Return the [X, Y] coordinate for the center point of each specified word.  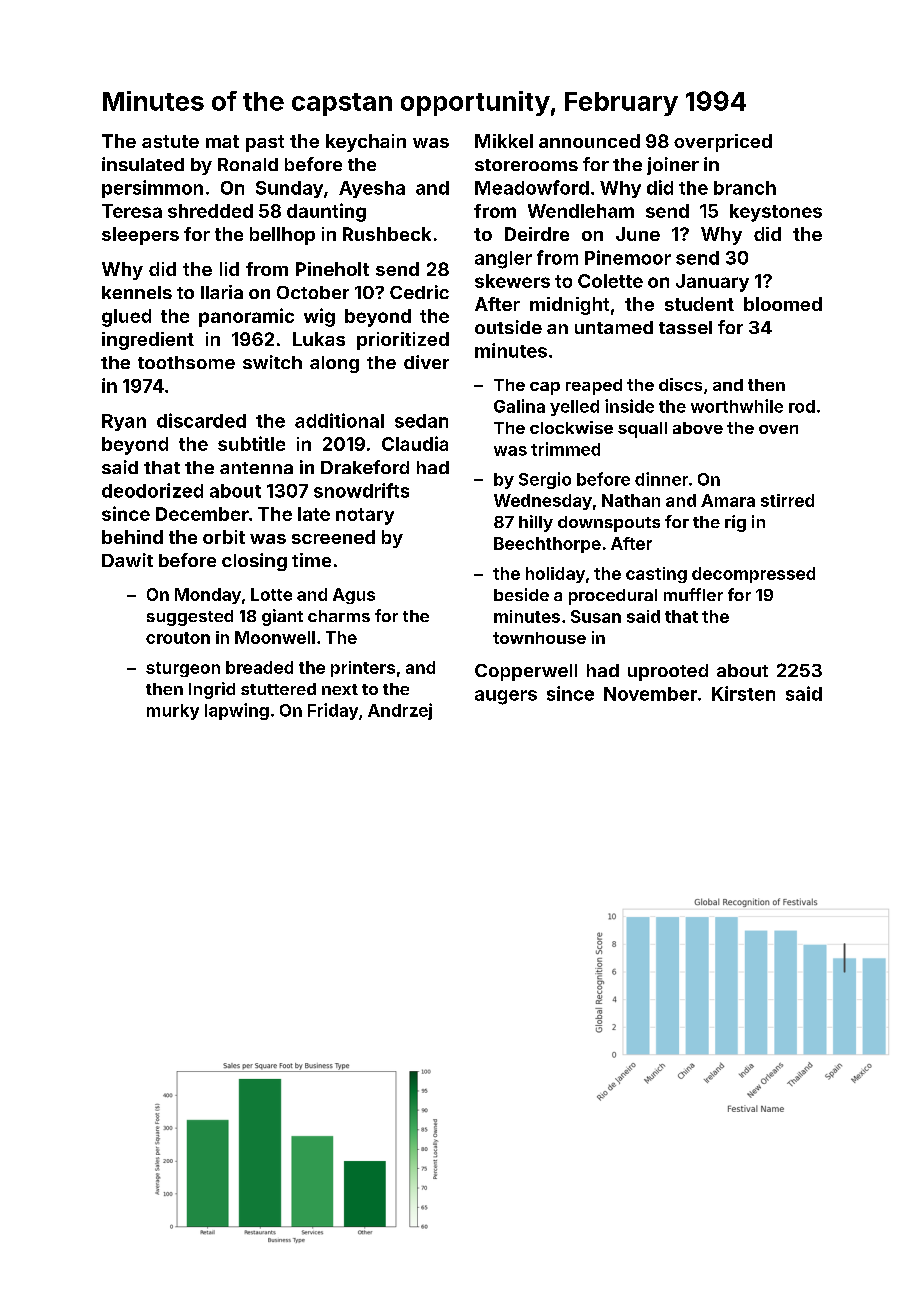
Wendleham [581, 211]
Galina [519, 406]
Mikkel [504, 141]
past [265, 143]
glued [126, 318]
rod [802, 406]
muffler [693, 594]
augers [506, 697]
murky [173, 712]
